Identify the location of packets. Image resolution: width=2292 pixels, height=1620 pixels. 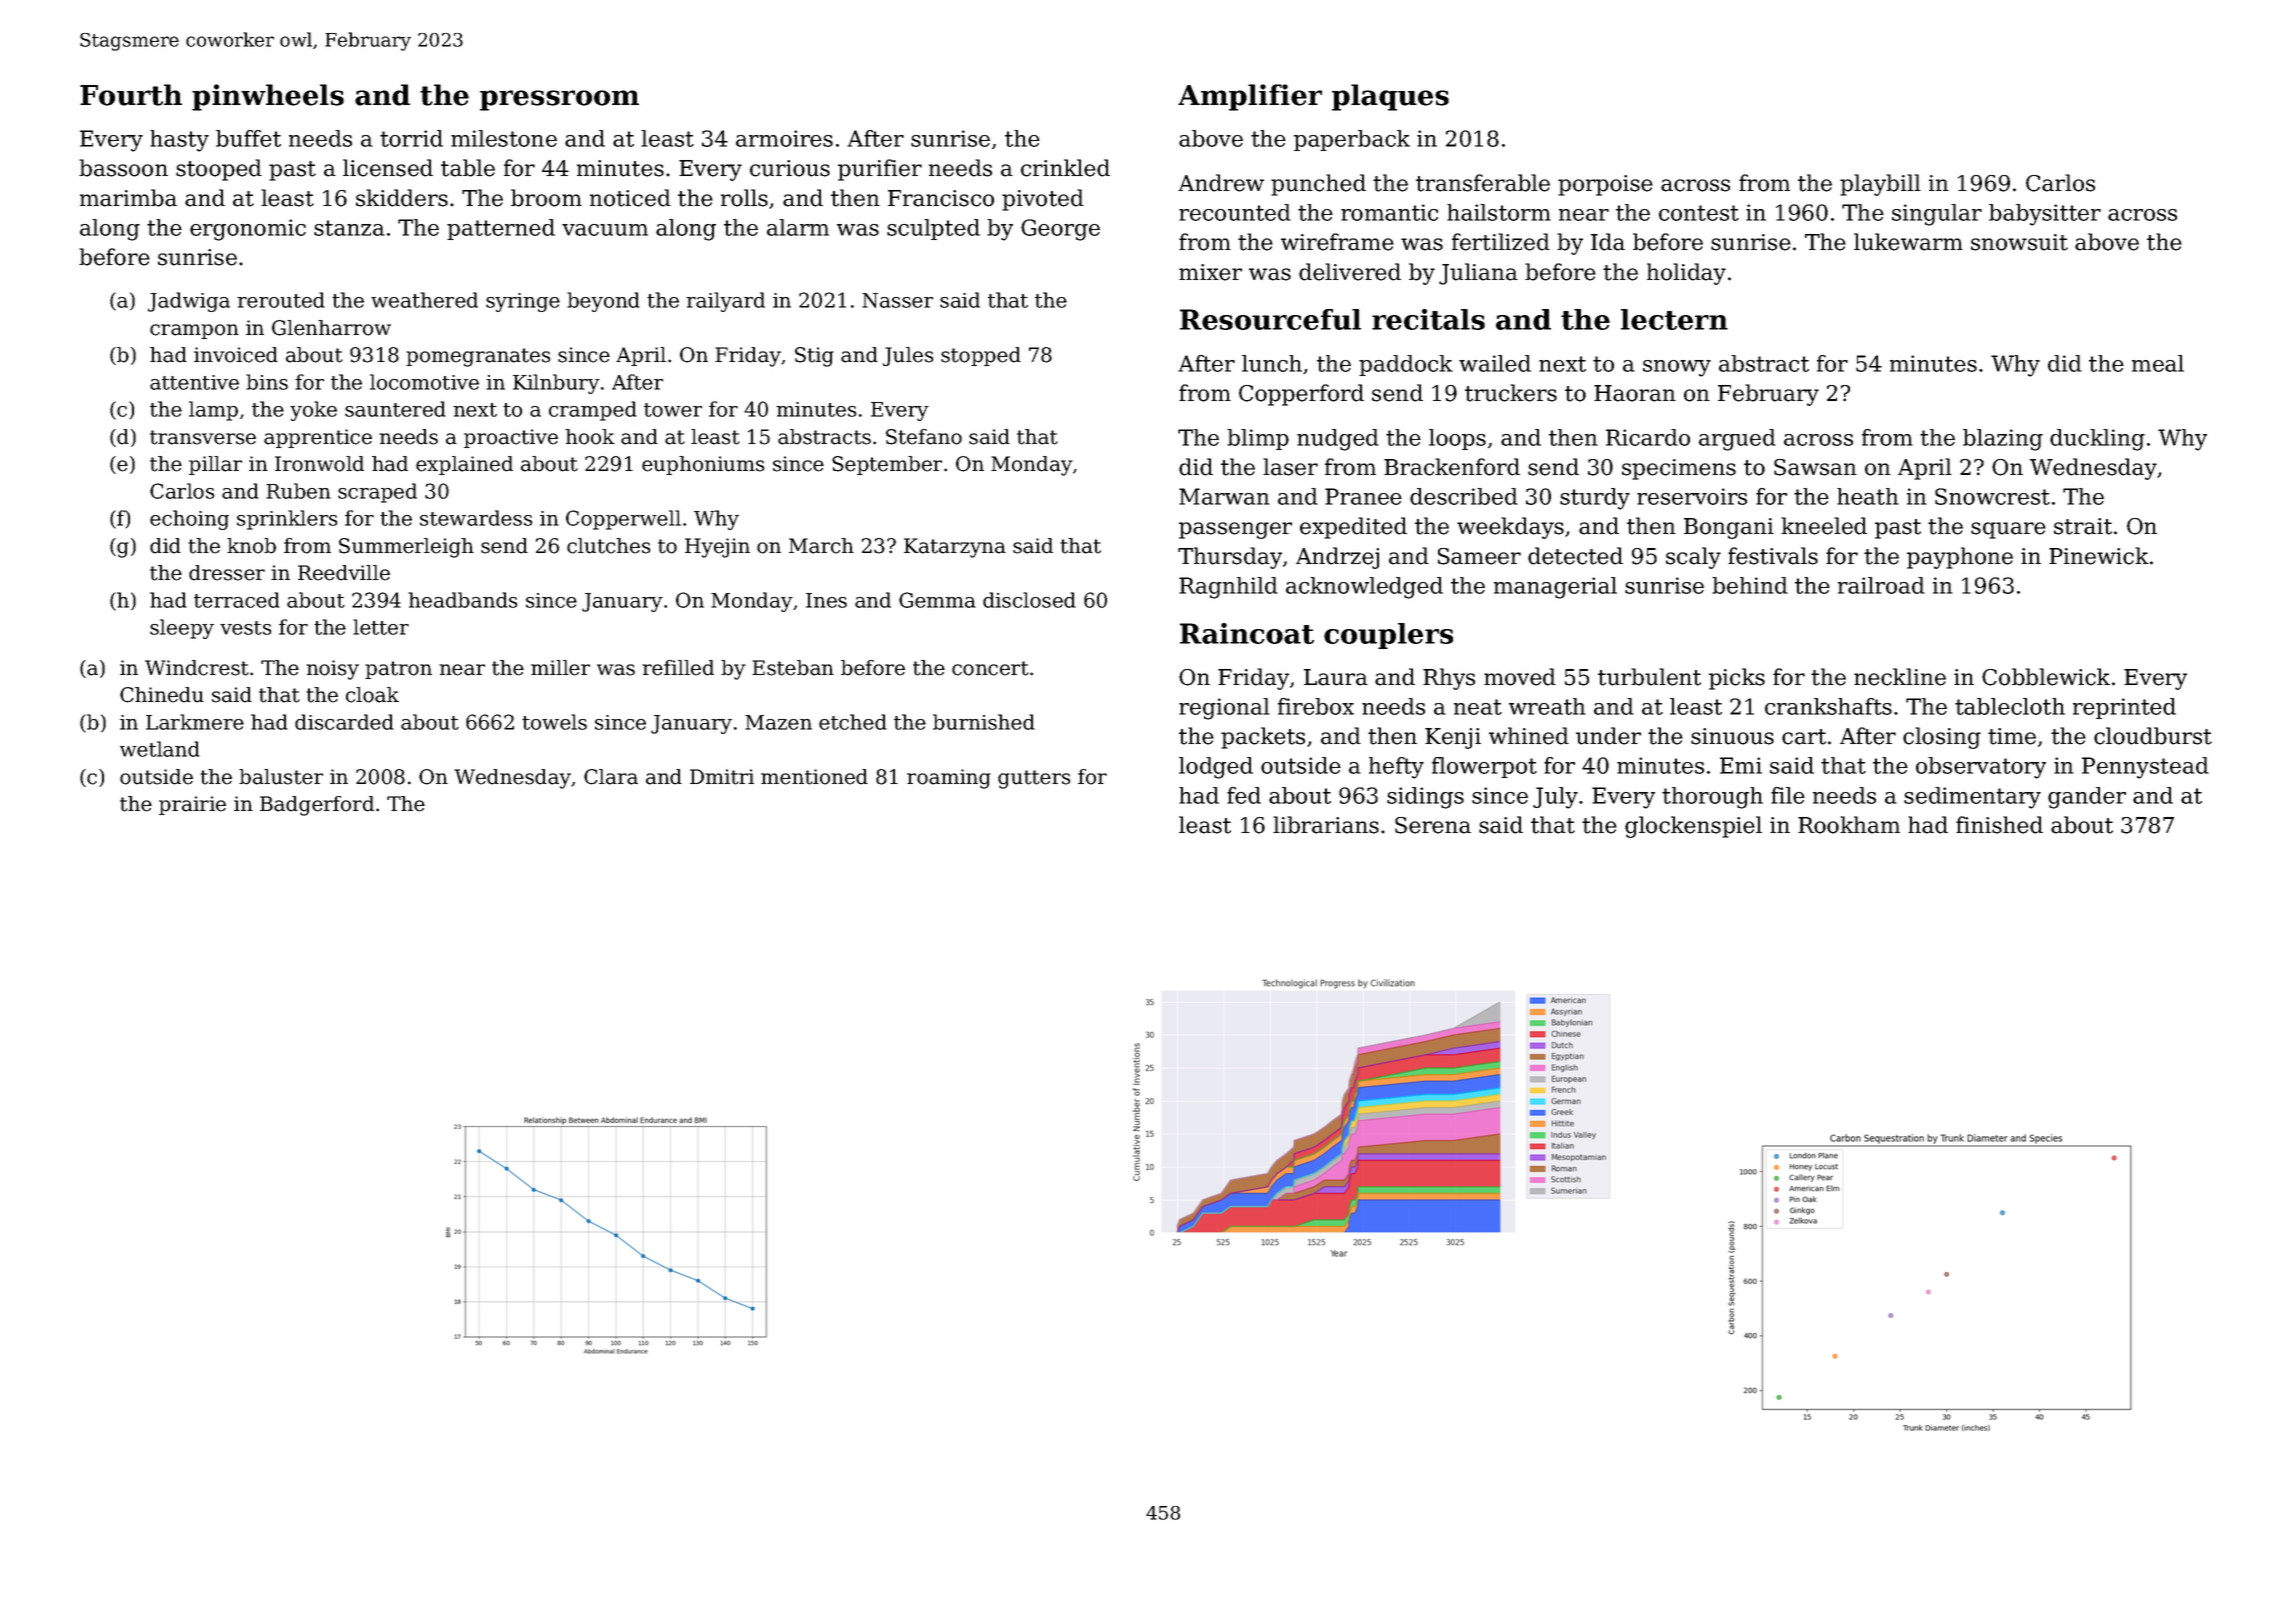
(1263, 738).
